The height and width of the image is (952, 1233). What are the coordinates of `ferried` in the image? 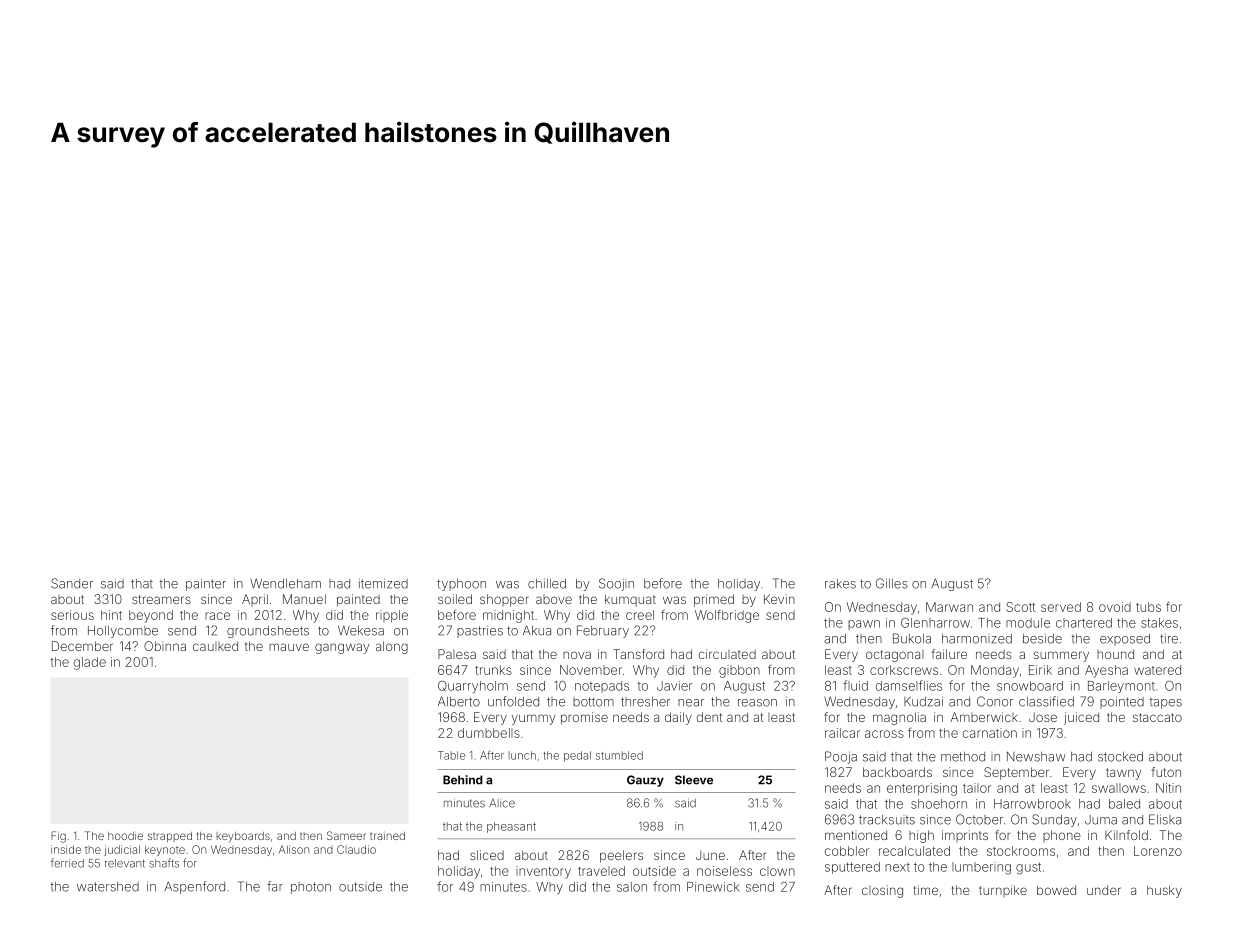 It's located at (67, 863).
